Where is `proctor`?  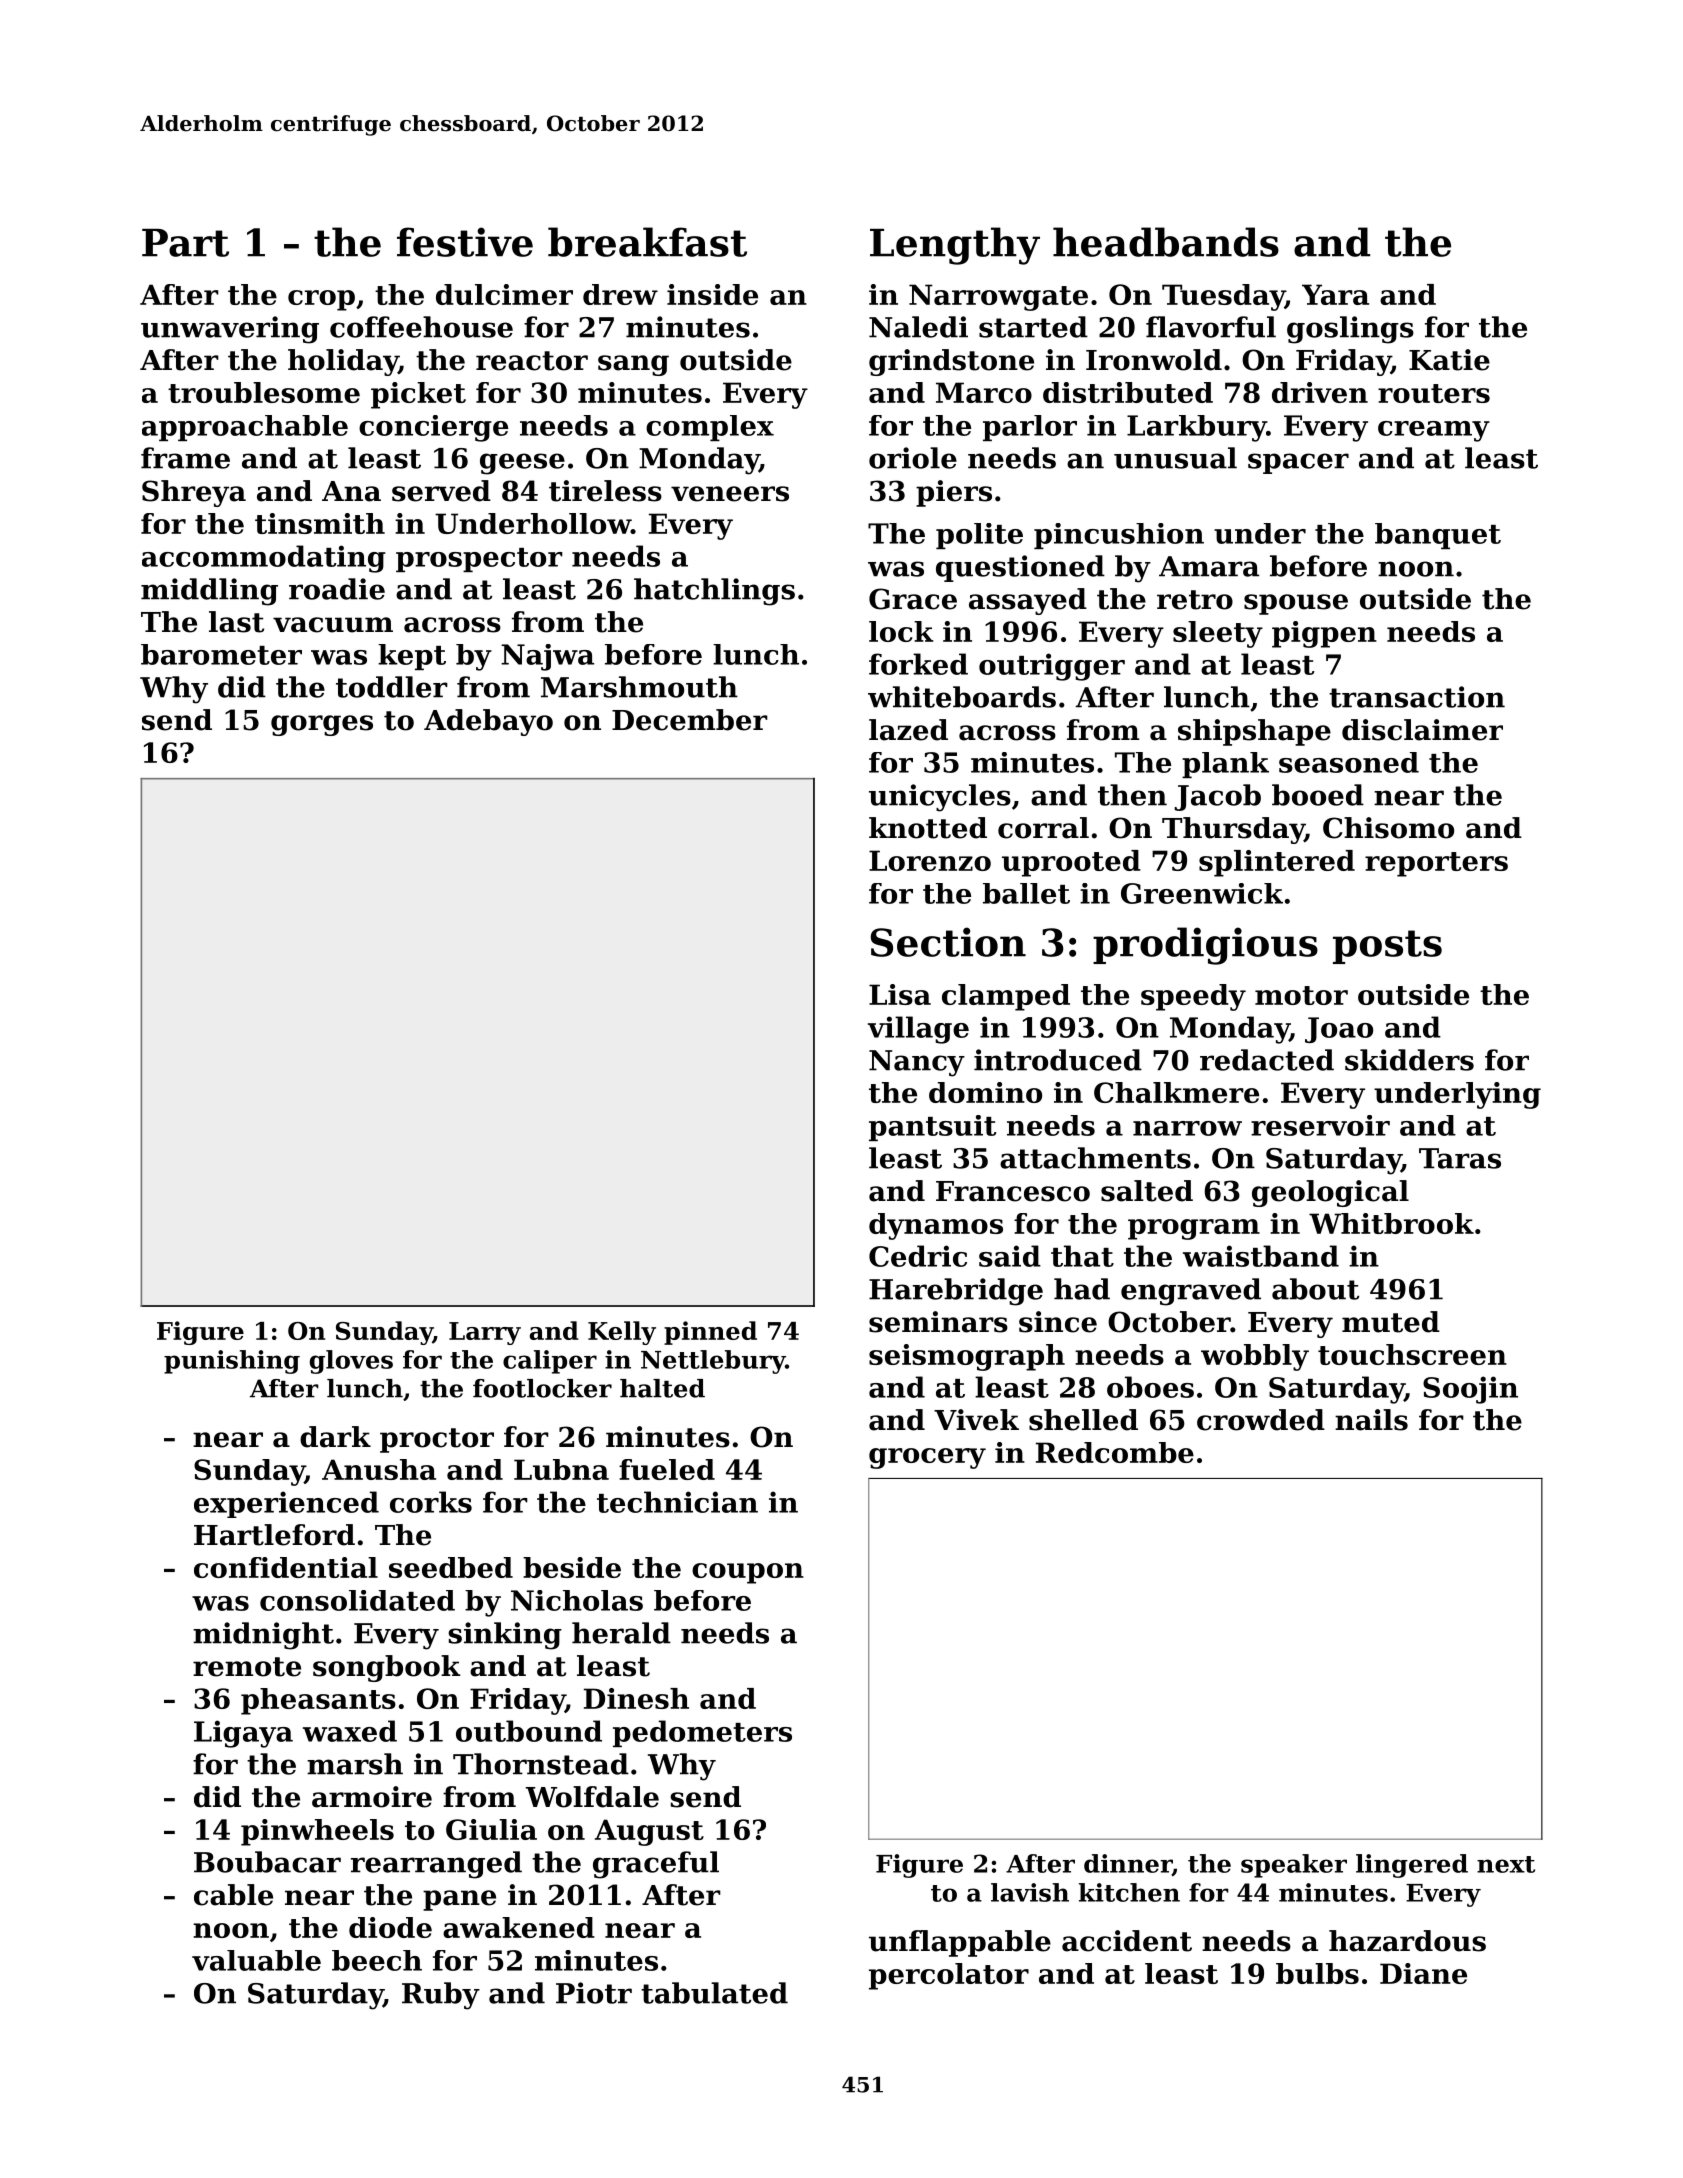
proctor is located at coordinates (437, 1440).
